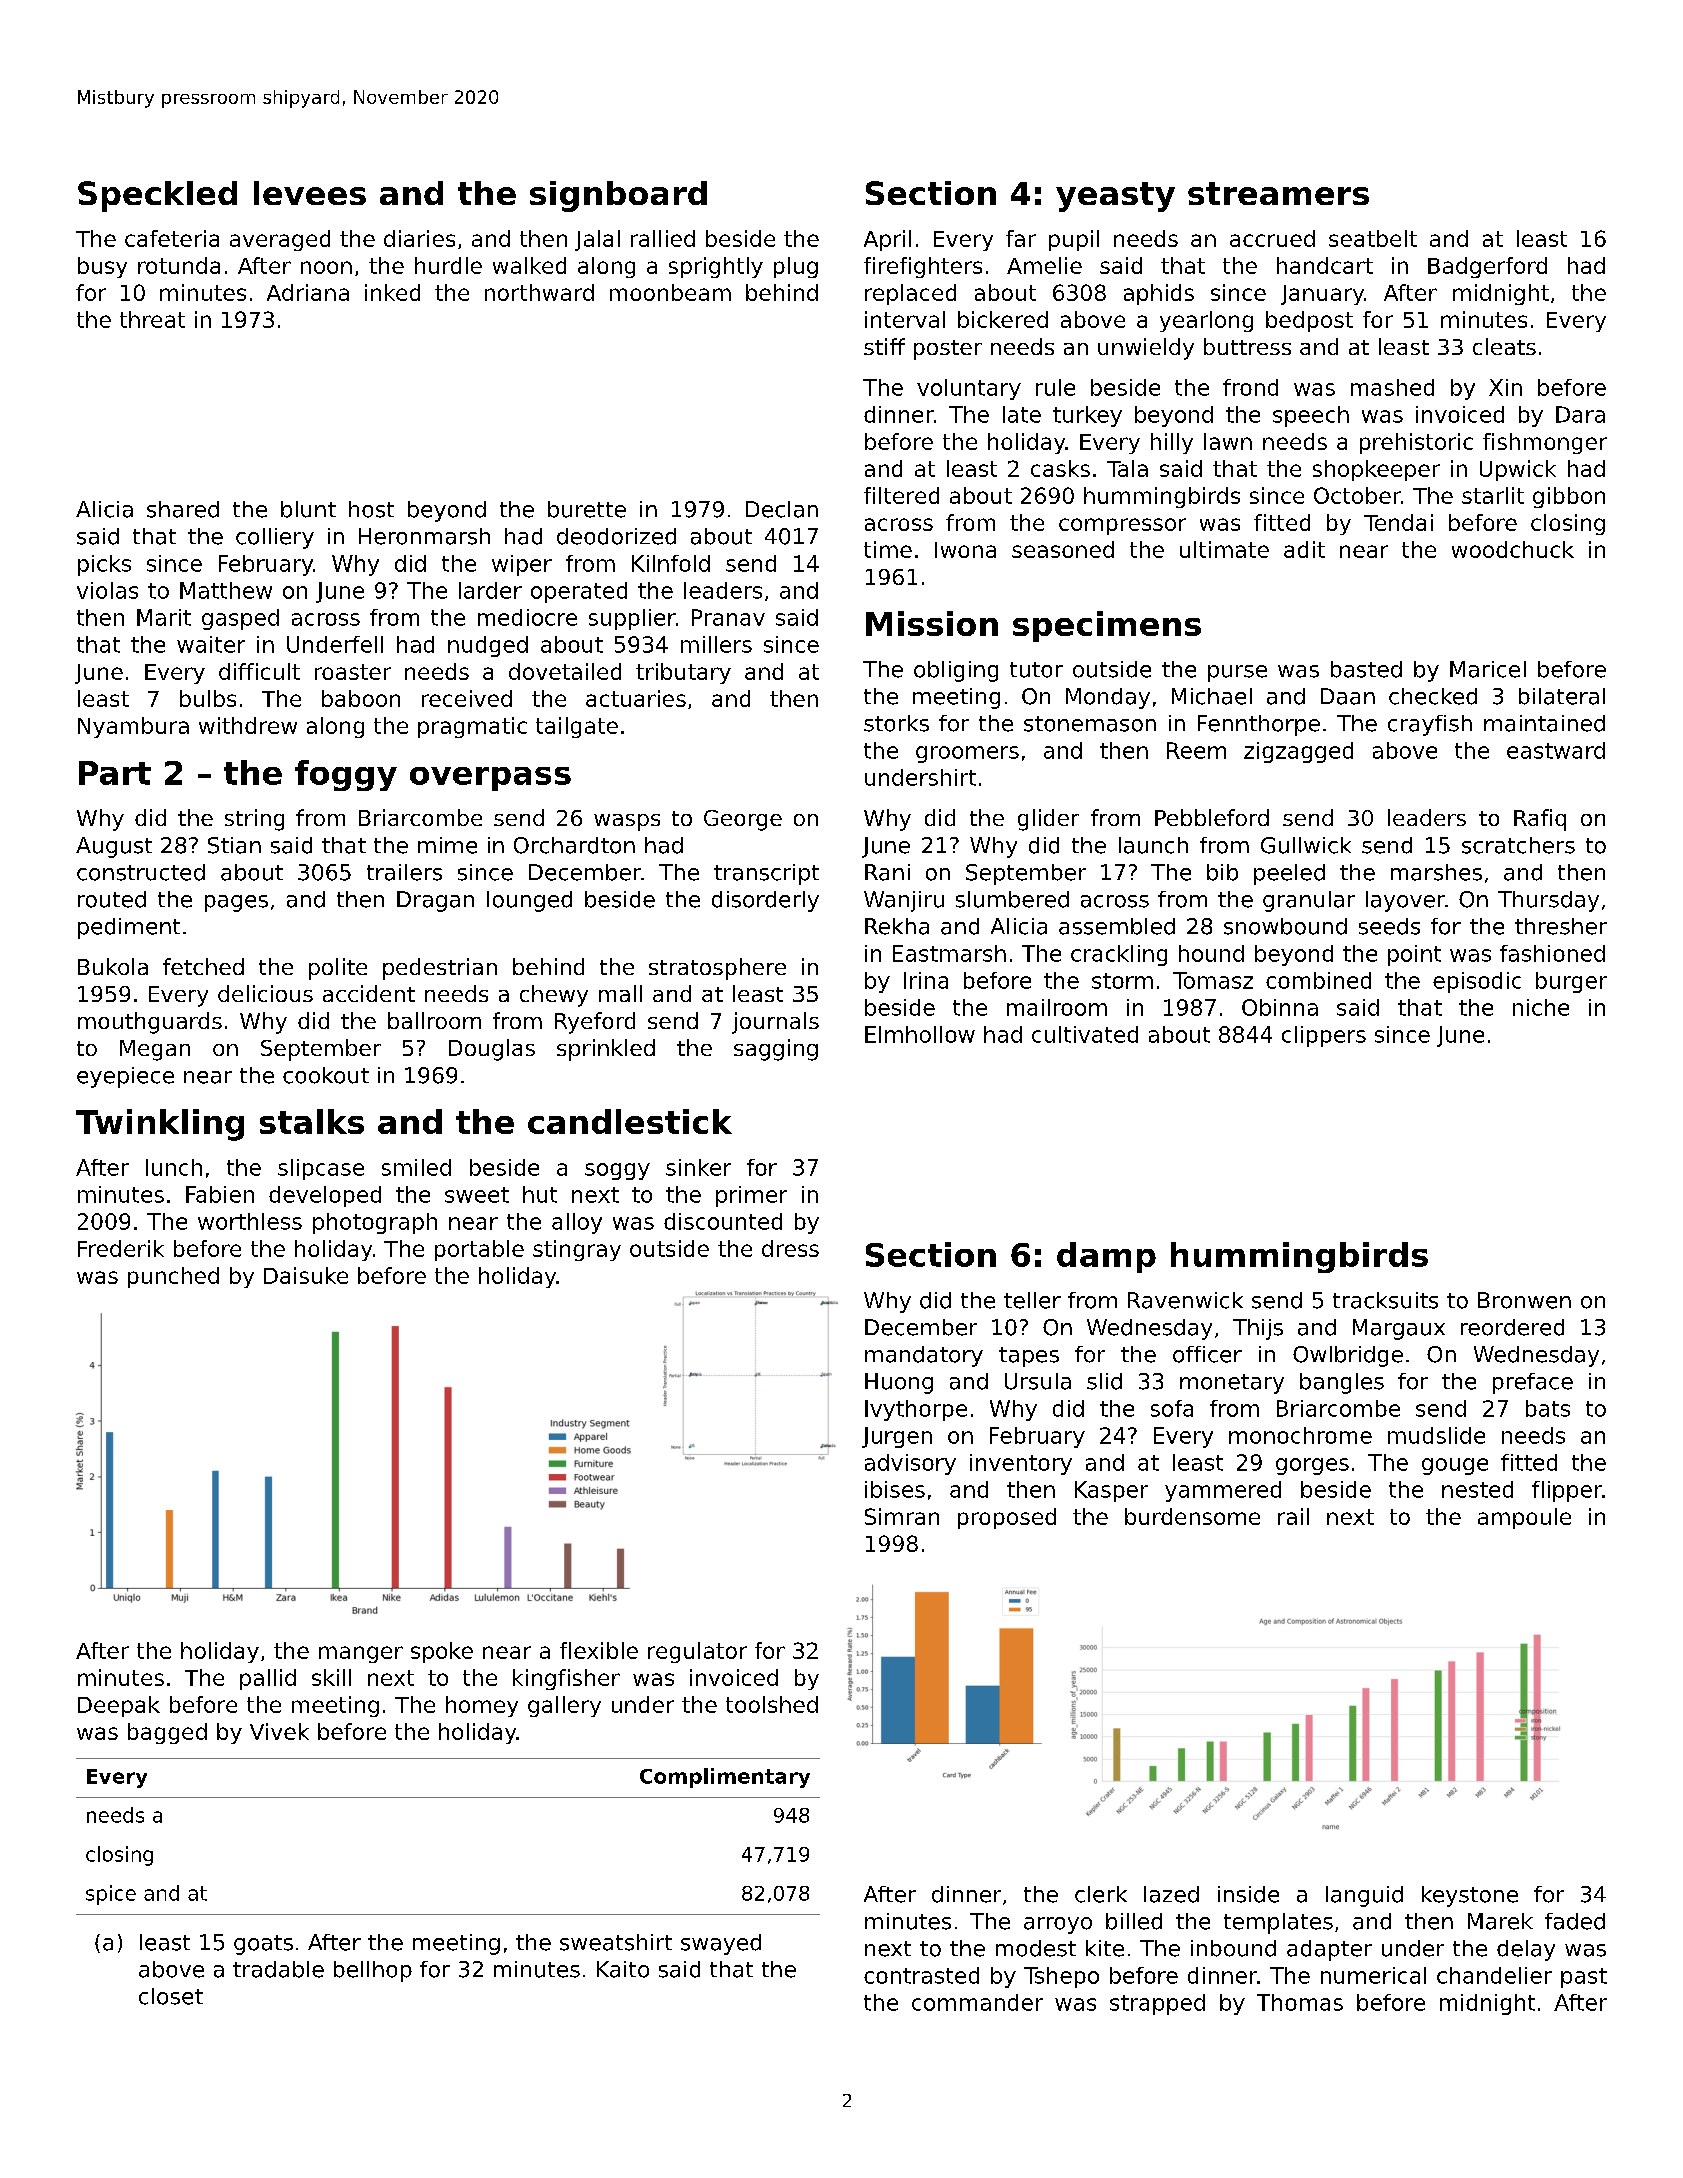 This page has height=2178, width=1683. Describe the element at coordinates (1222, 872) in the page. I see `bib` at that location.
